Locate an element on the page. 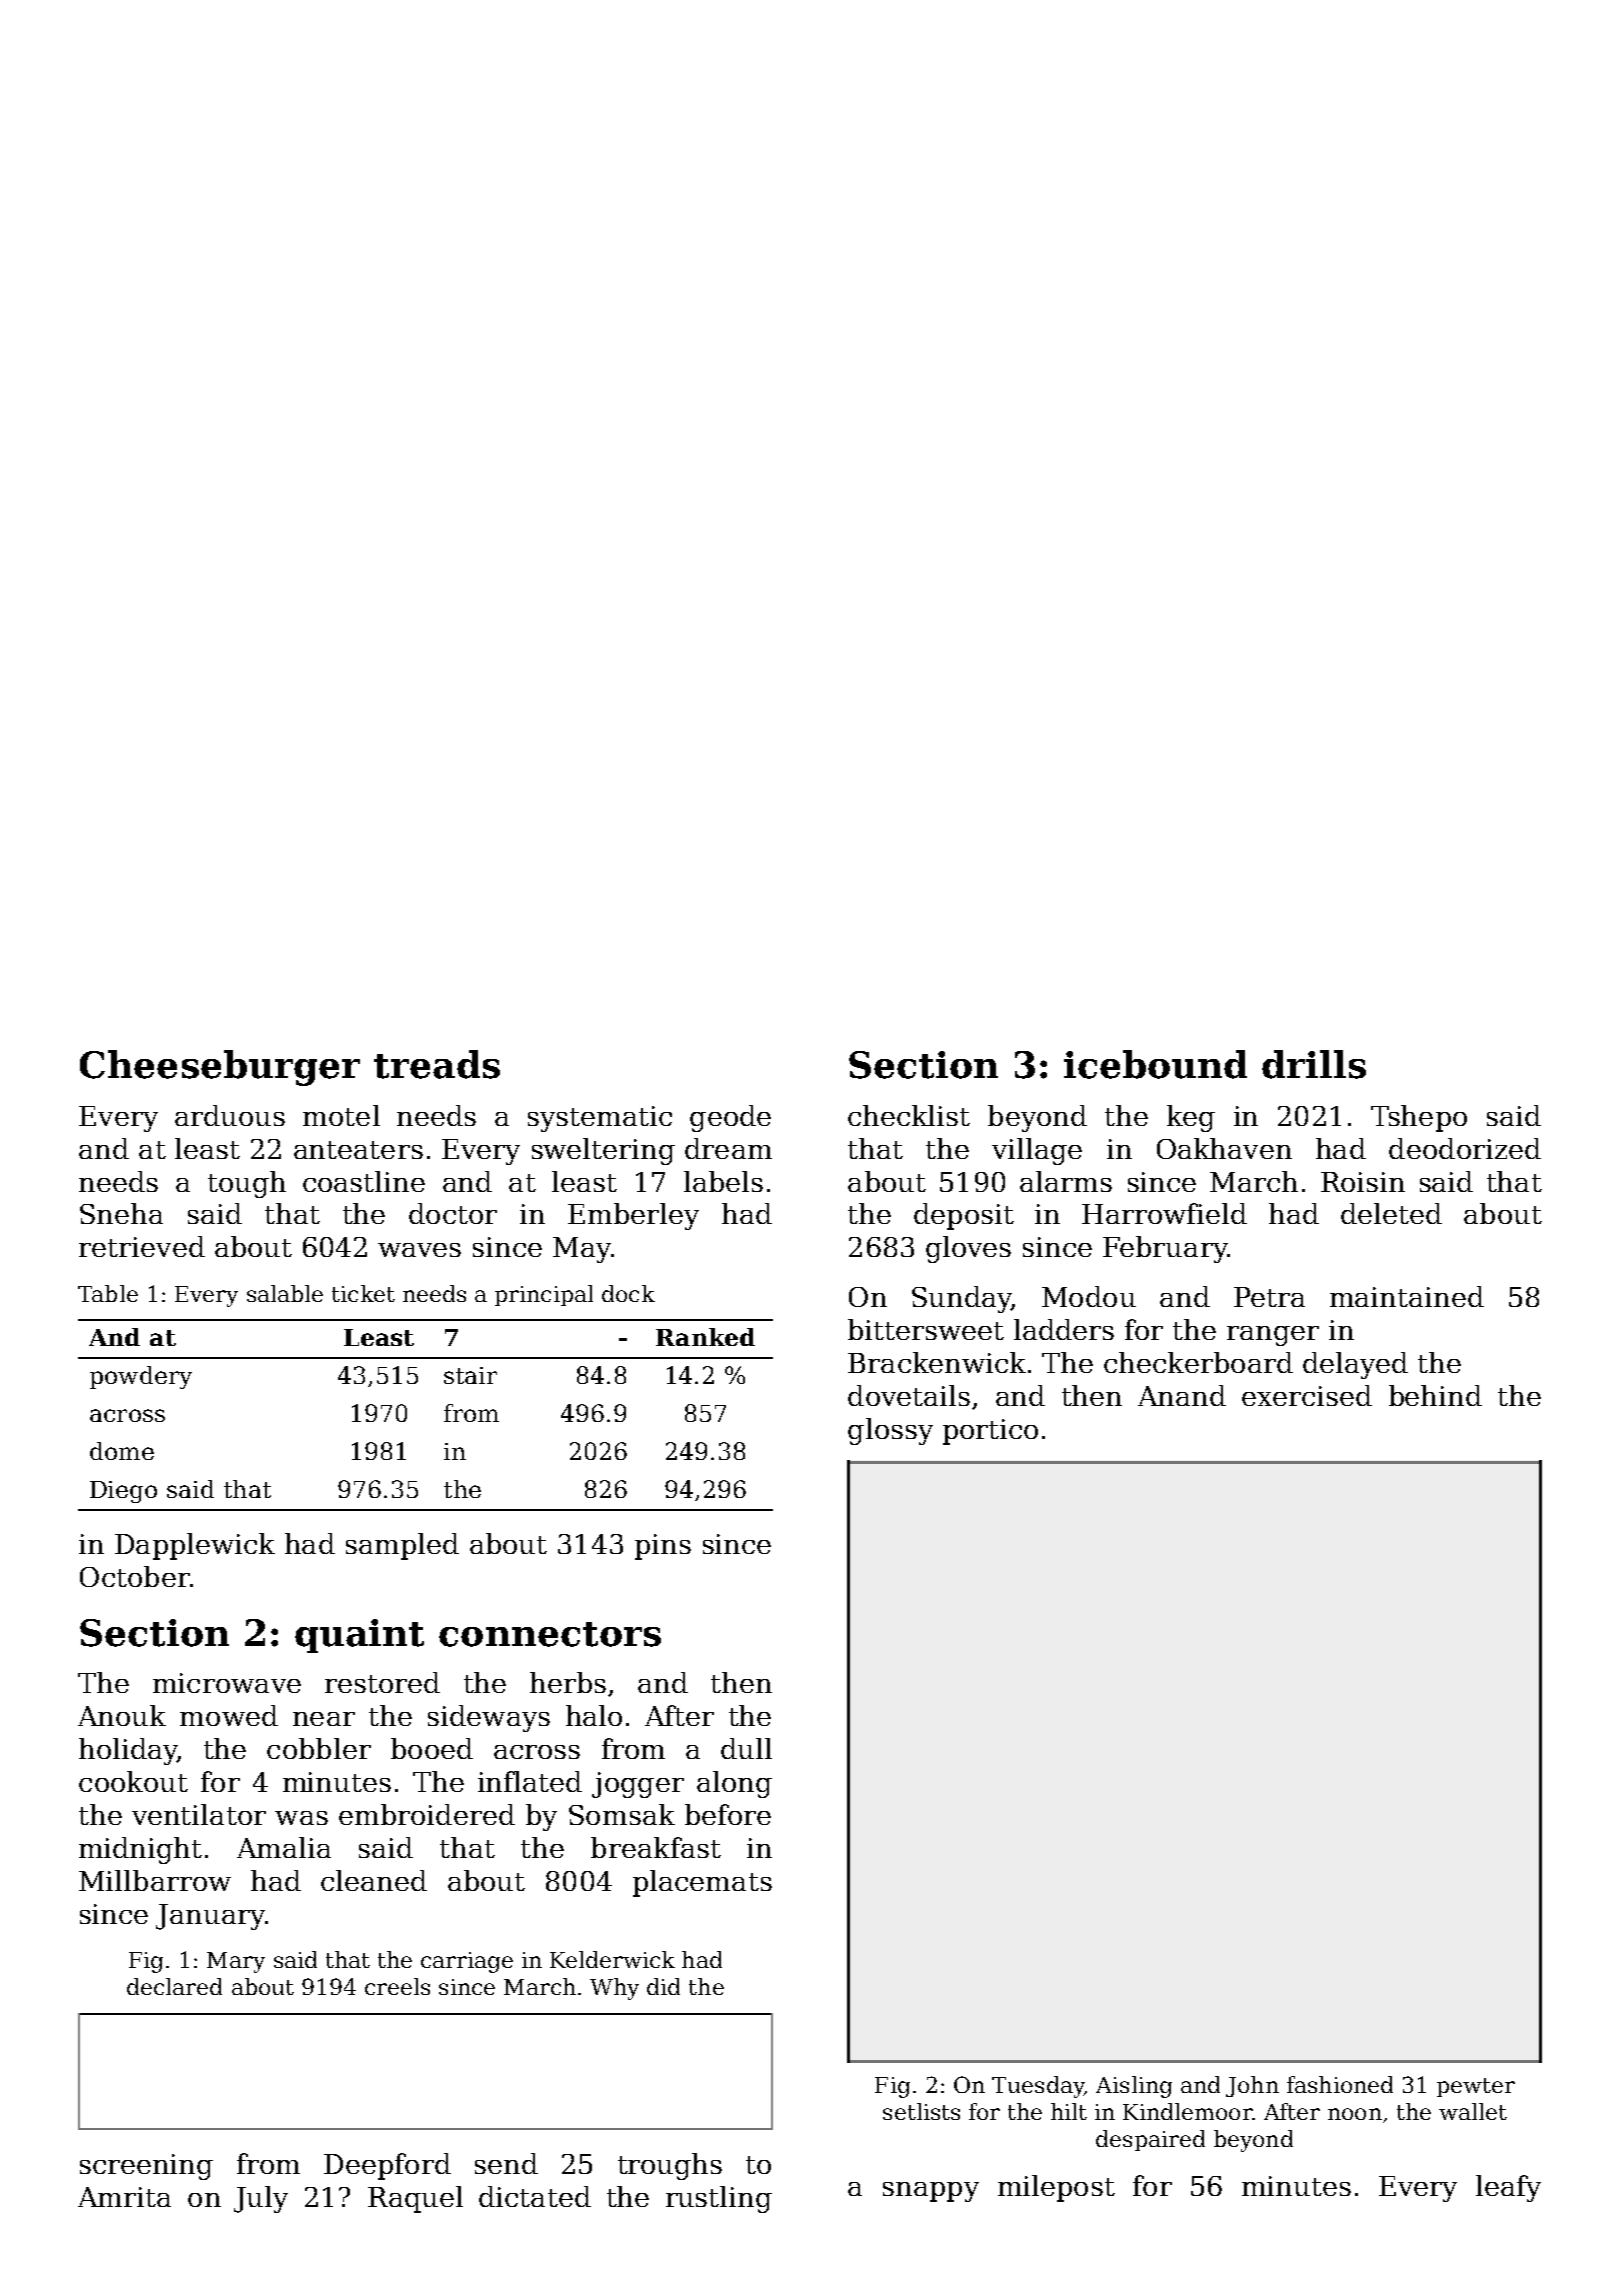 Image resolution: width=1620 pixels, height=2292 pixels. sampled is located at coordinates (402, 1546).
